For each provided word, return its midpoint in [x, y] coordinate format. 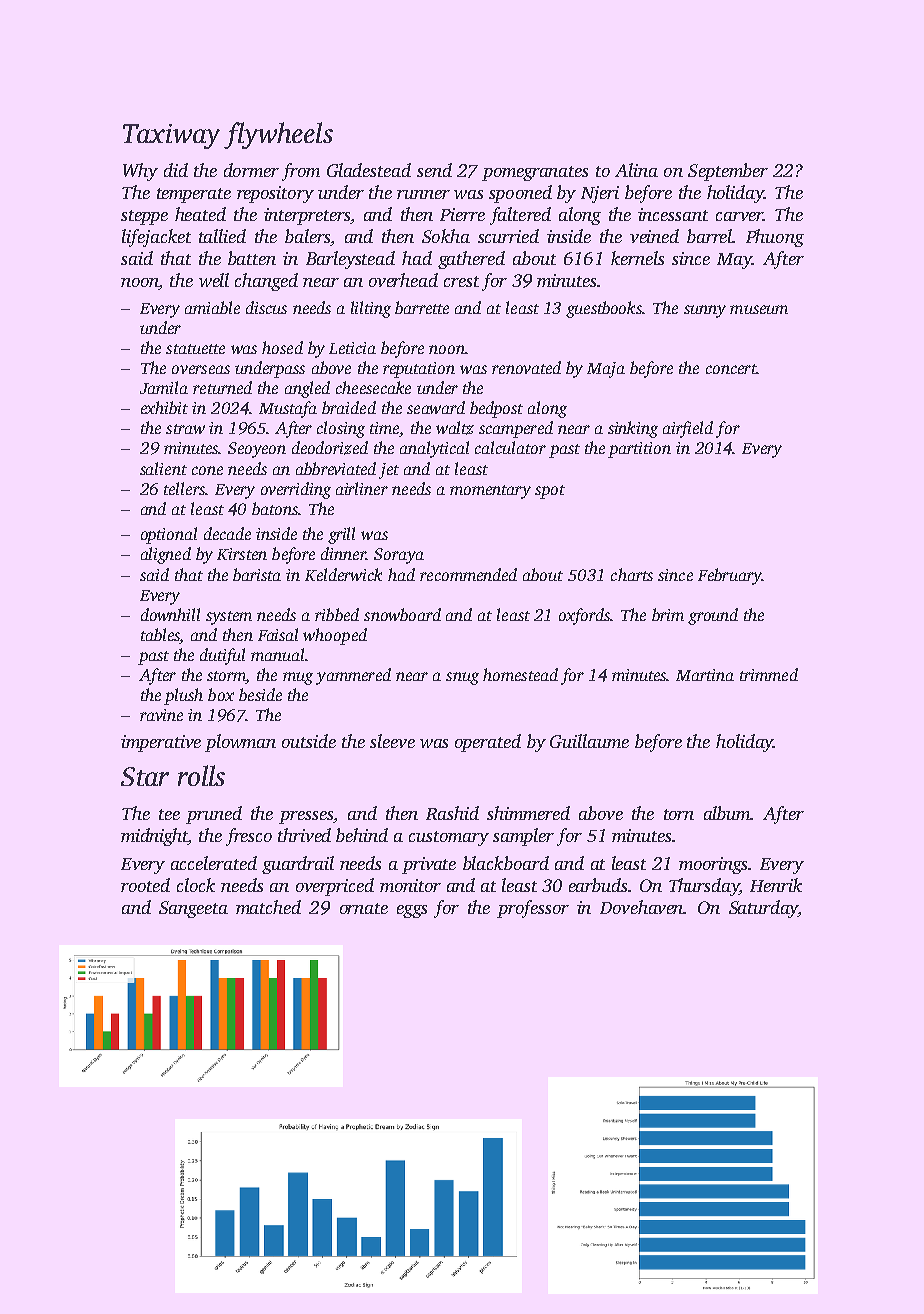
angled [307, 389]
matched [268, 907]
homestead [520, 674]
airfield [688, 429]
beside [260, 694]
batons [275, 508]
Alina [636, 170]
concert [731, 369]
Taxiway [171, 136]
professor [533, 909]
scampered [516, 429]
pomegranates [535, 173]
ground [713, 616]
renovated [526, 367]
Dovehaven [642, 907]
